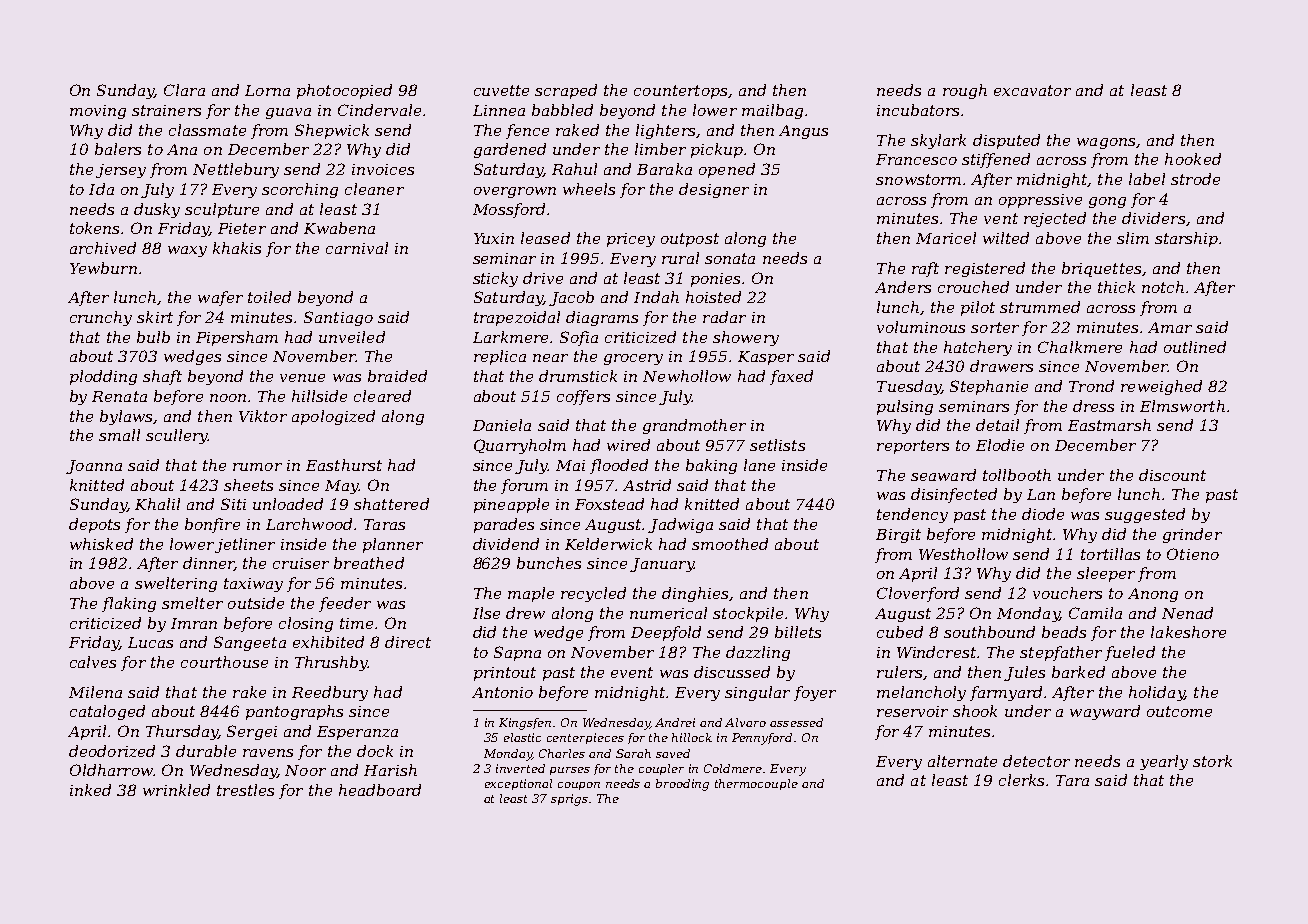 The width and height of the screenshot is (1308, 924). What do you see at coordinates (344, 91) in the screenshot?
I see `photocopied` at bounding box center [344, 91].
